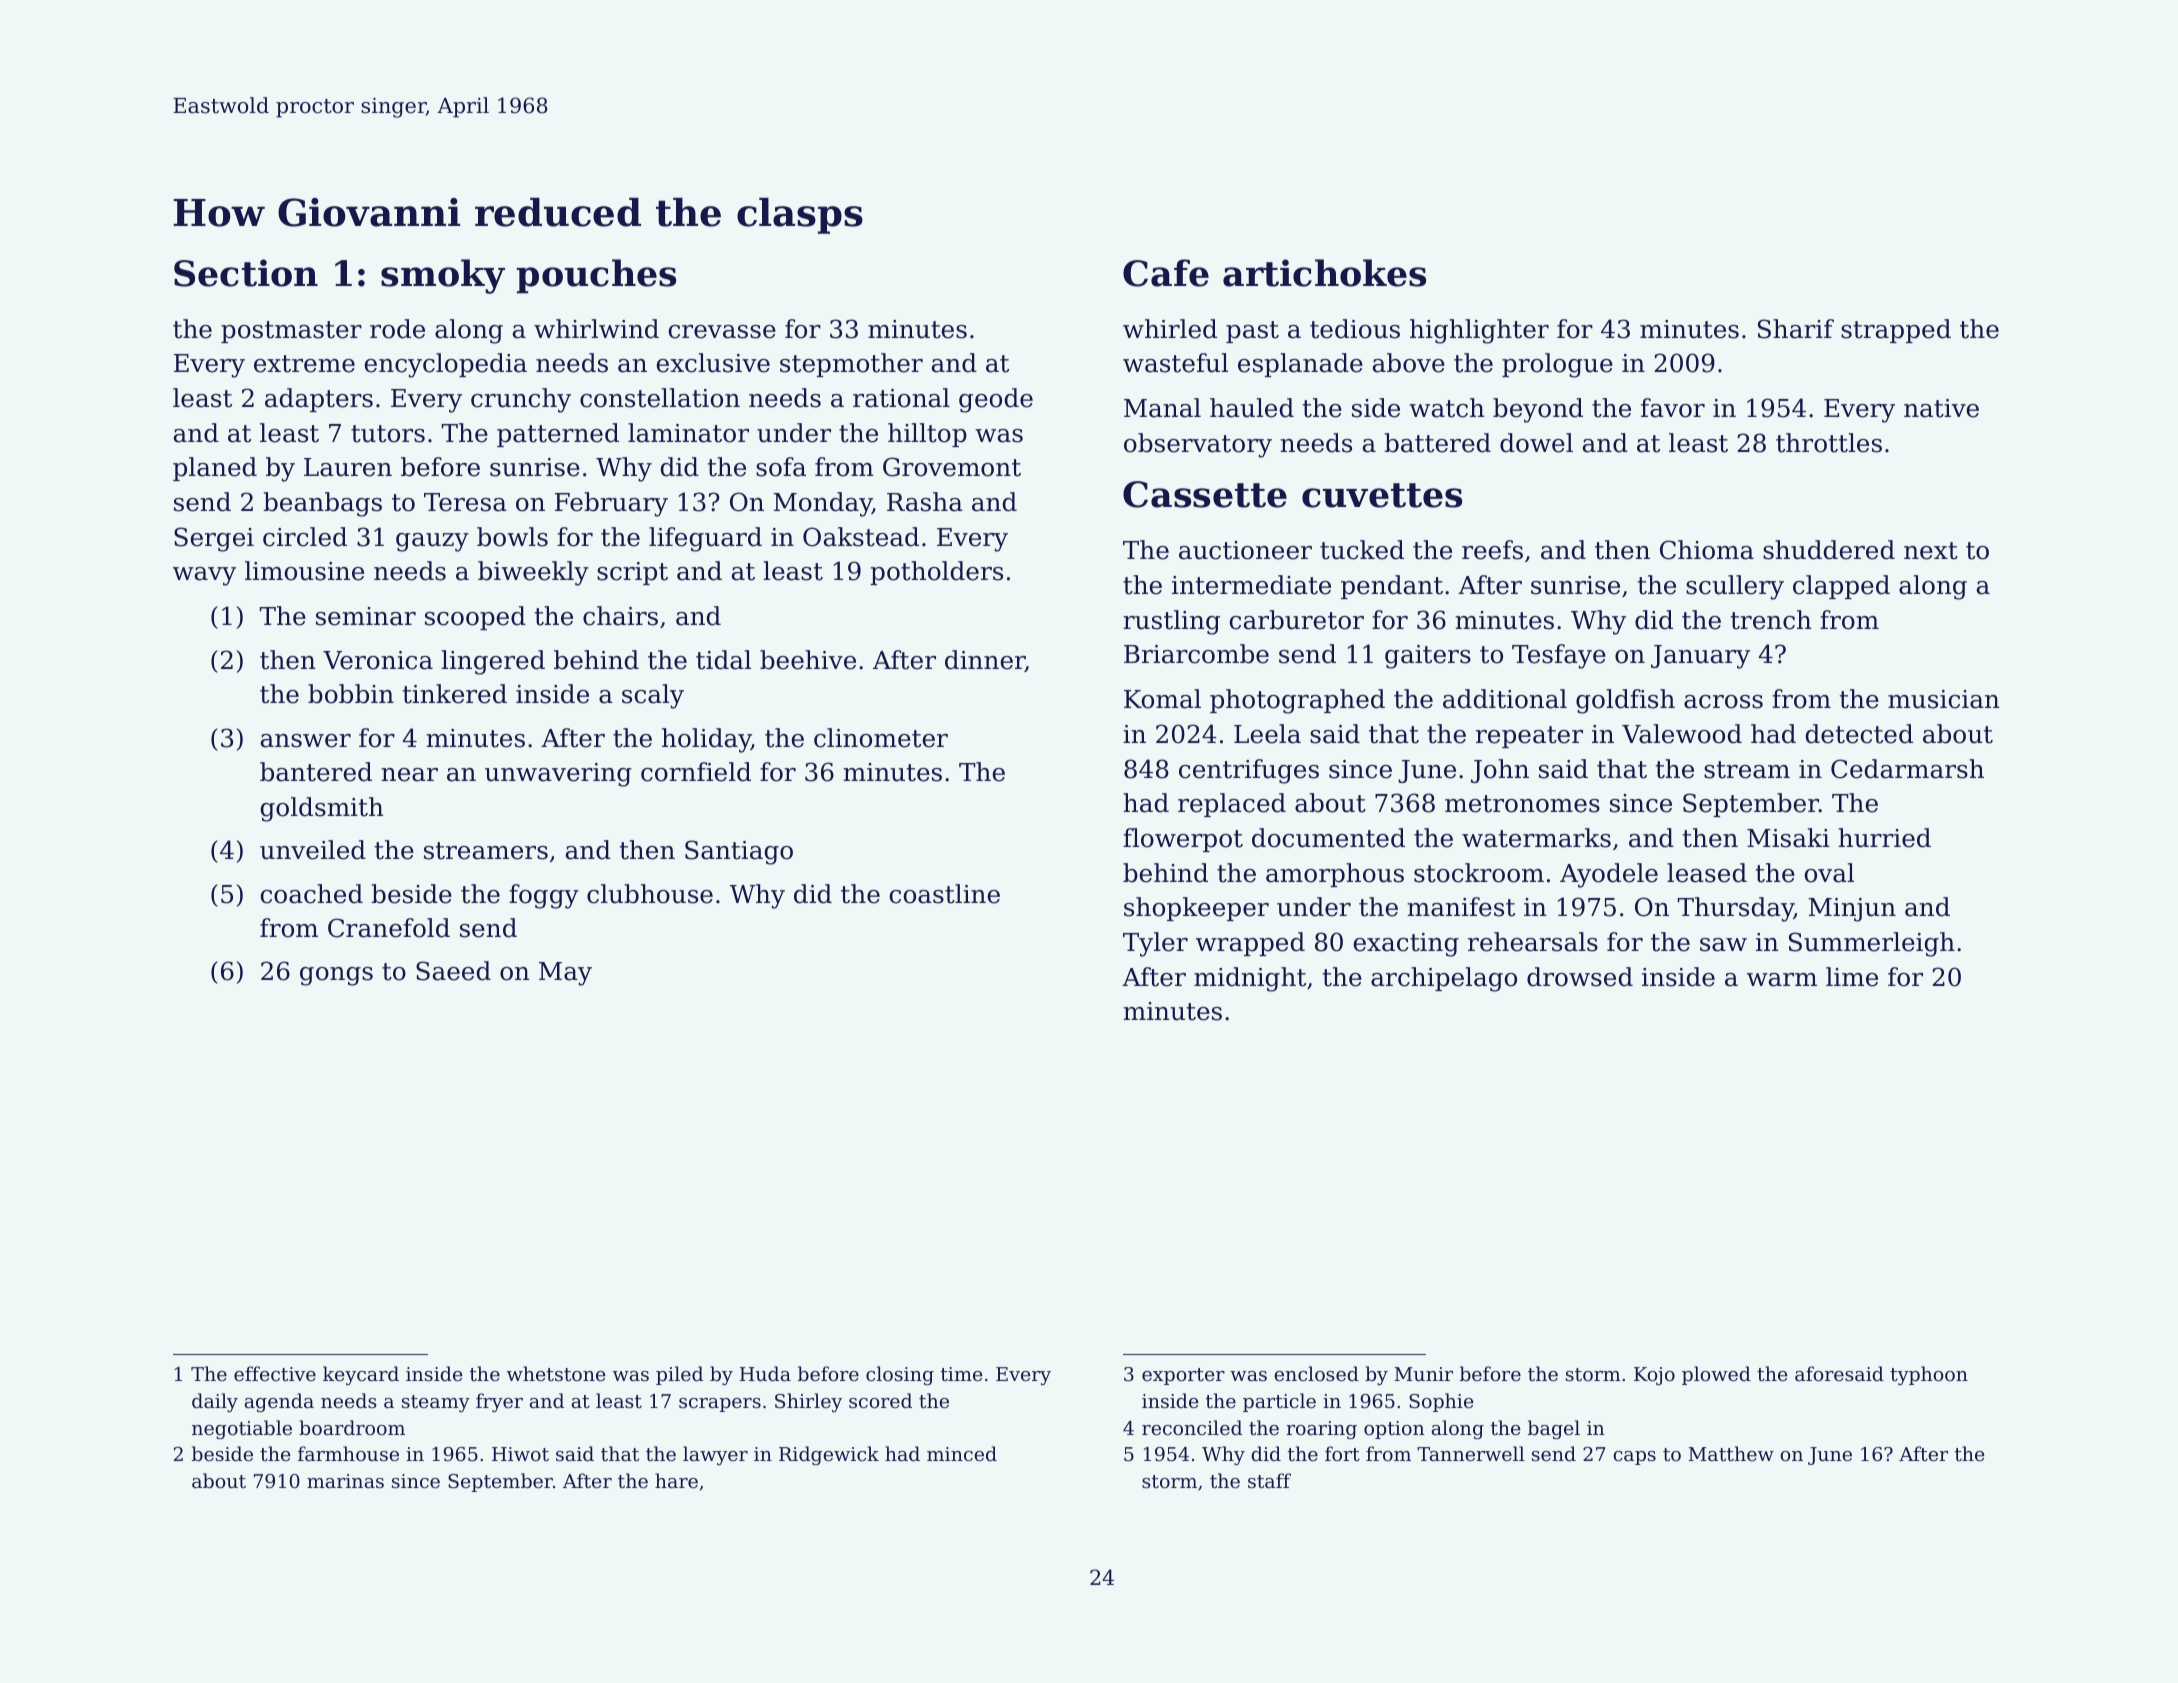  Describe the element at coordinates (1162, 699) in the screenshot. I see `Komal` at that location.
